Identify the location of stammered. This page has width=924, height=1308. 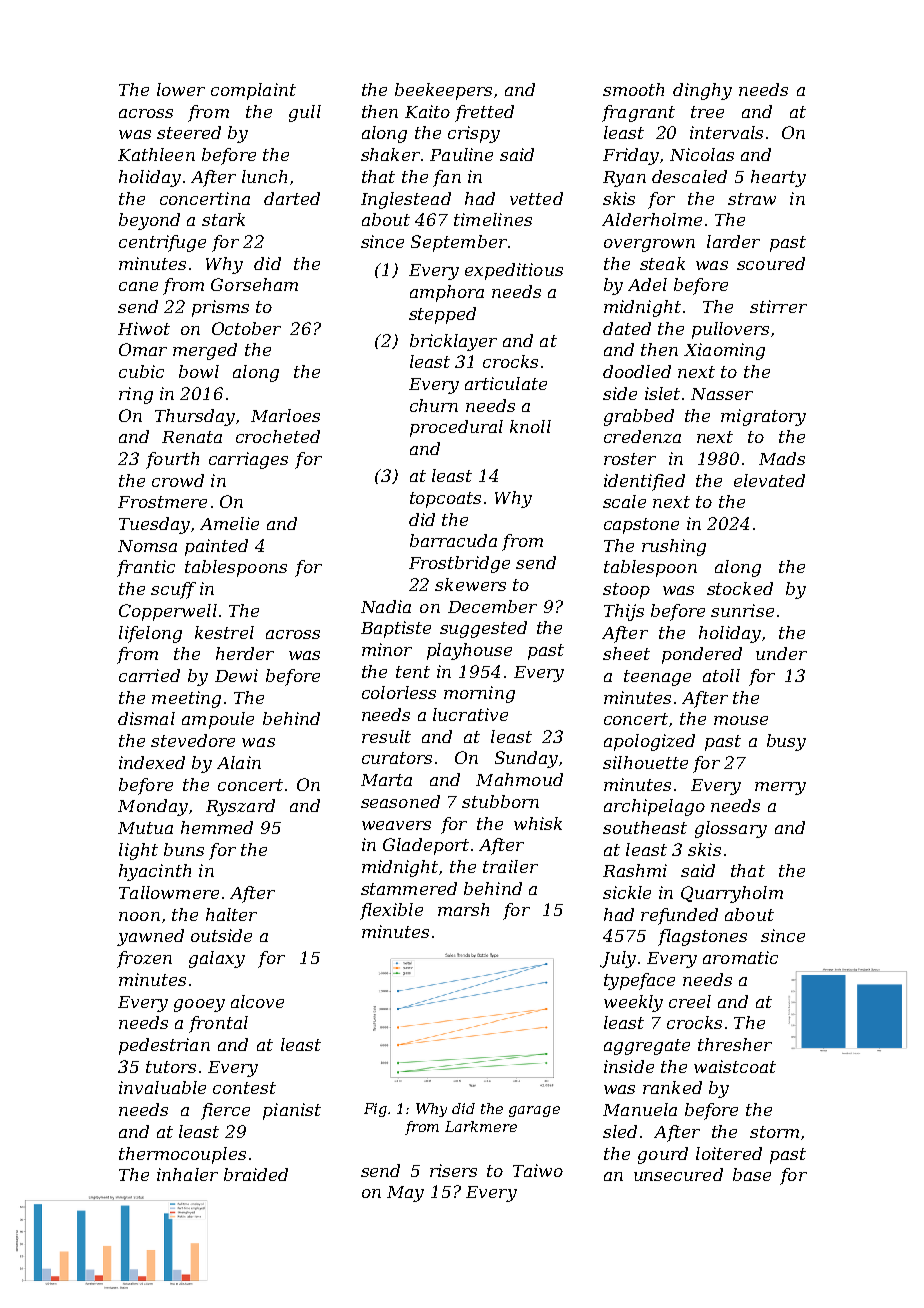
(409, 888).
